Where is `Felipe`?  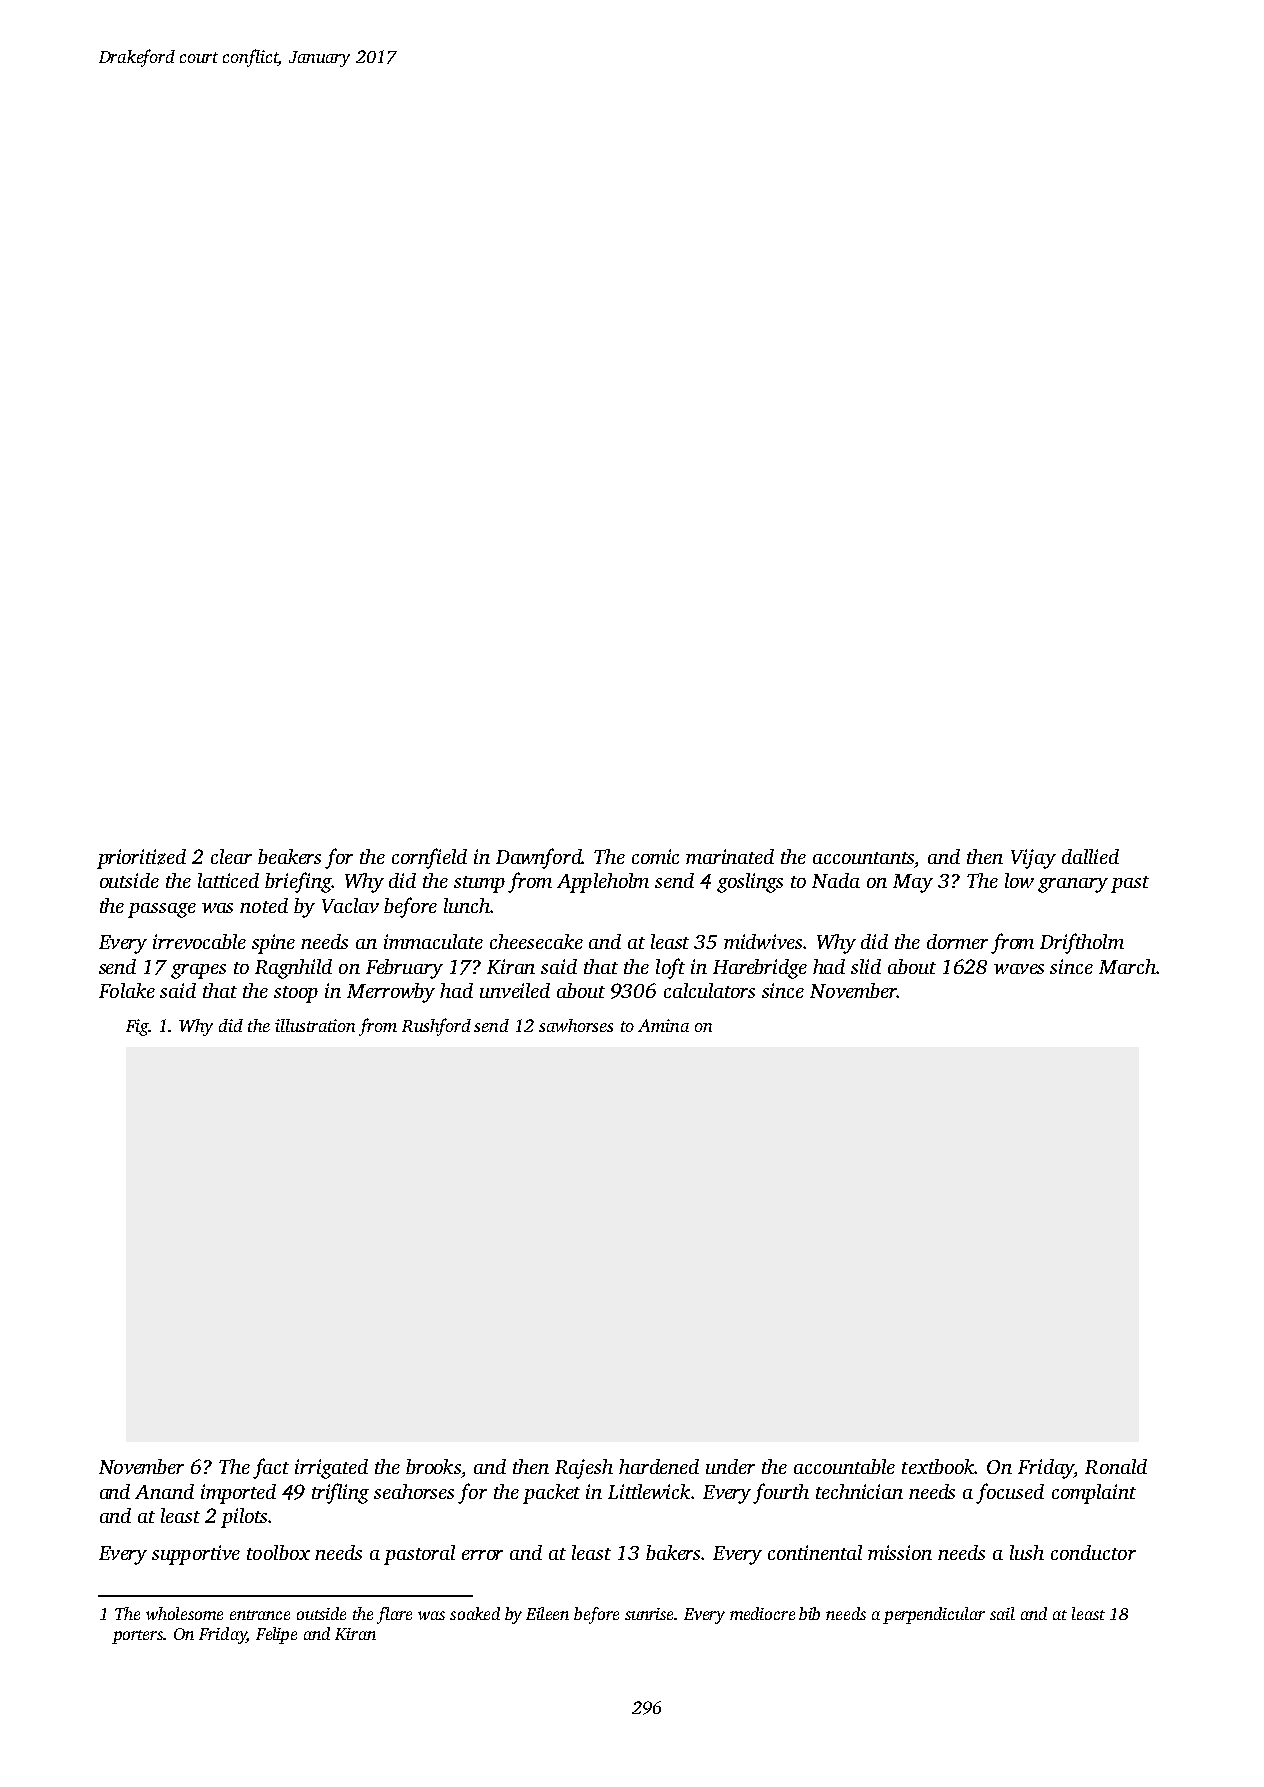 Felipe is located at coordinates (276, 1635).
